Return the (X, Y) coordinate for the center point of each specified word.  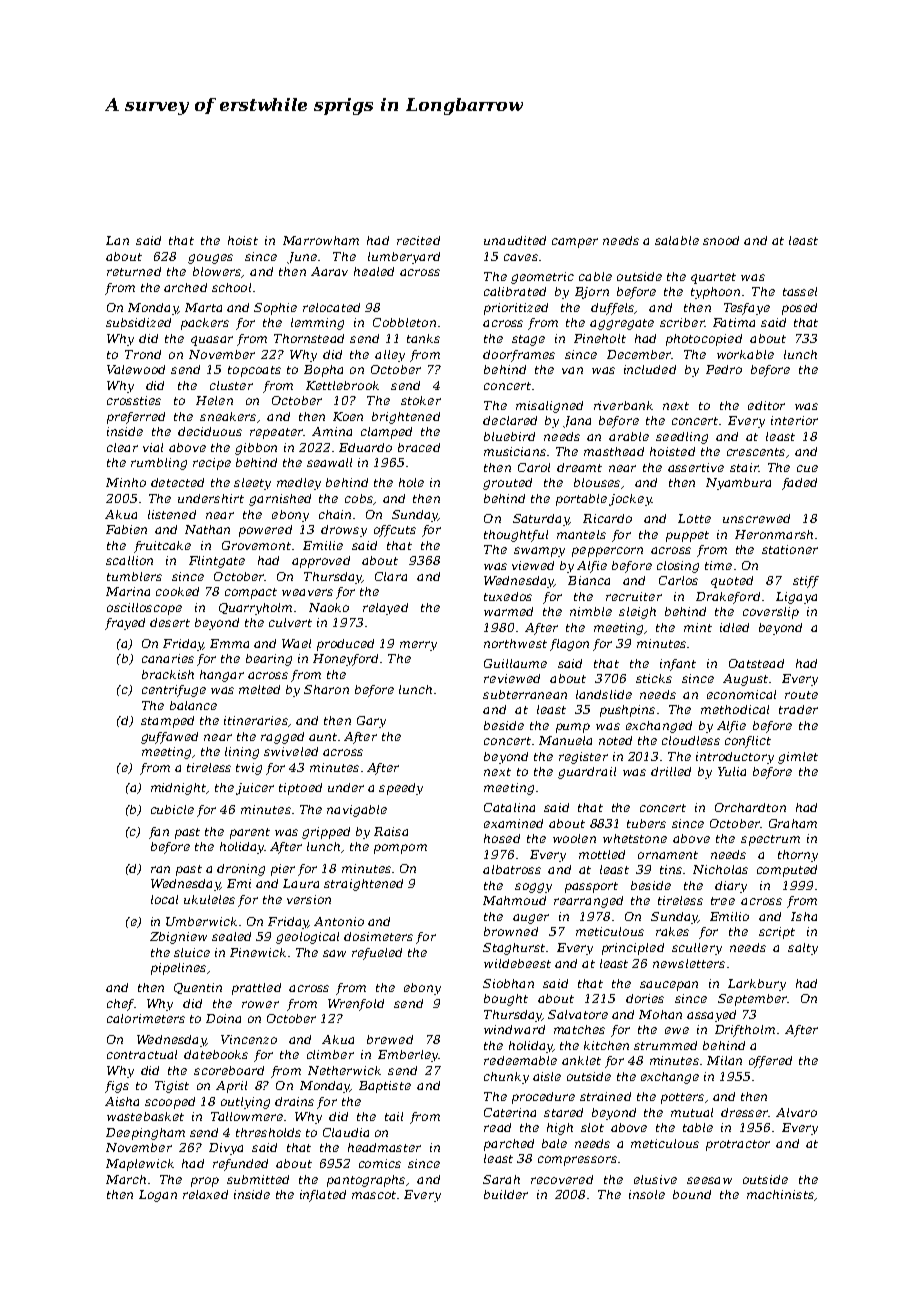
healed (374, 271)
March (126, 1179)
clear (122, 447)
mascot (374, 1195)
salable (677, 240)
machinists (780, 1194)
